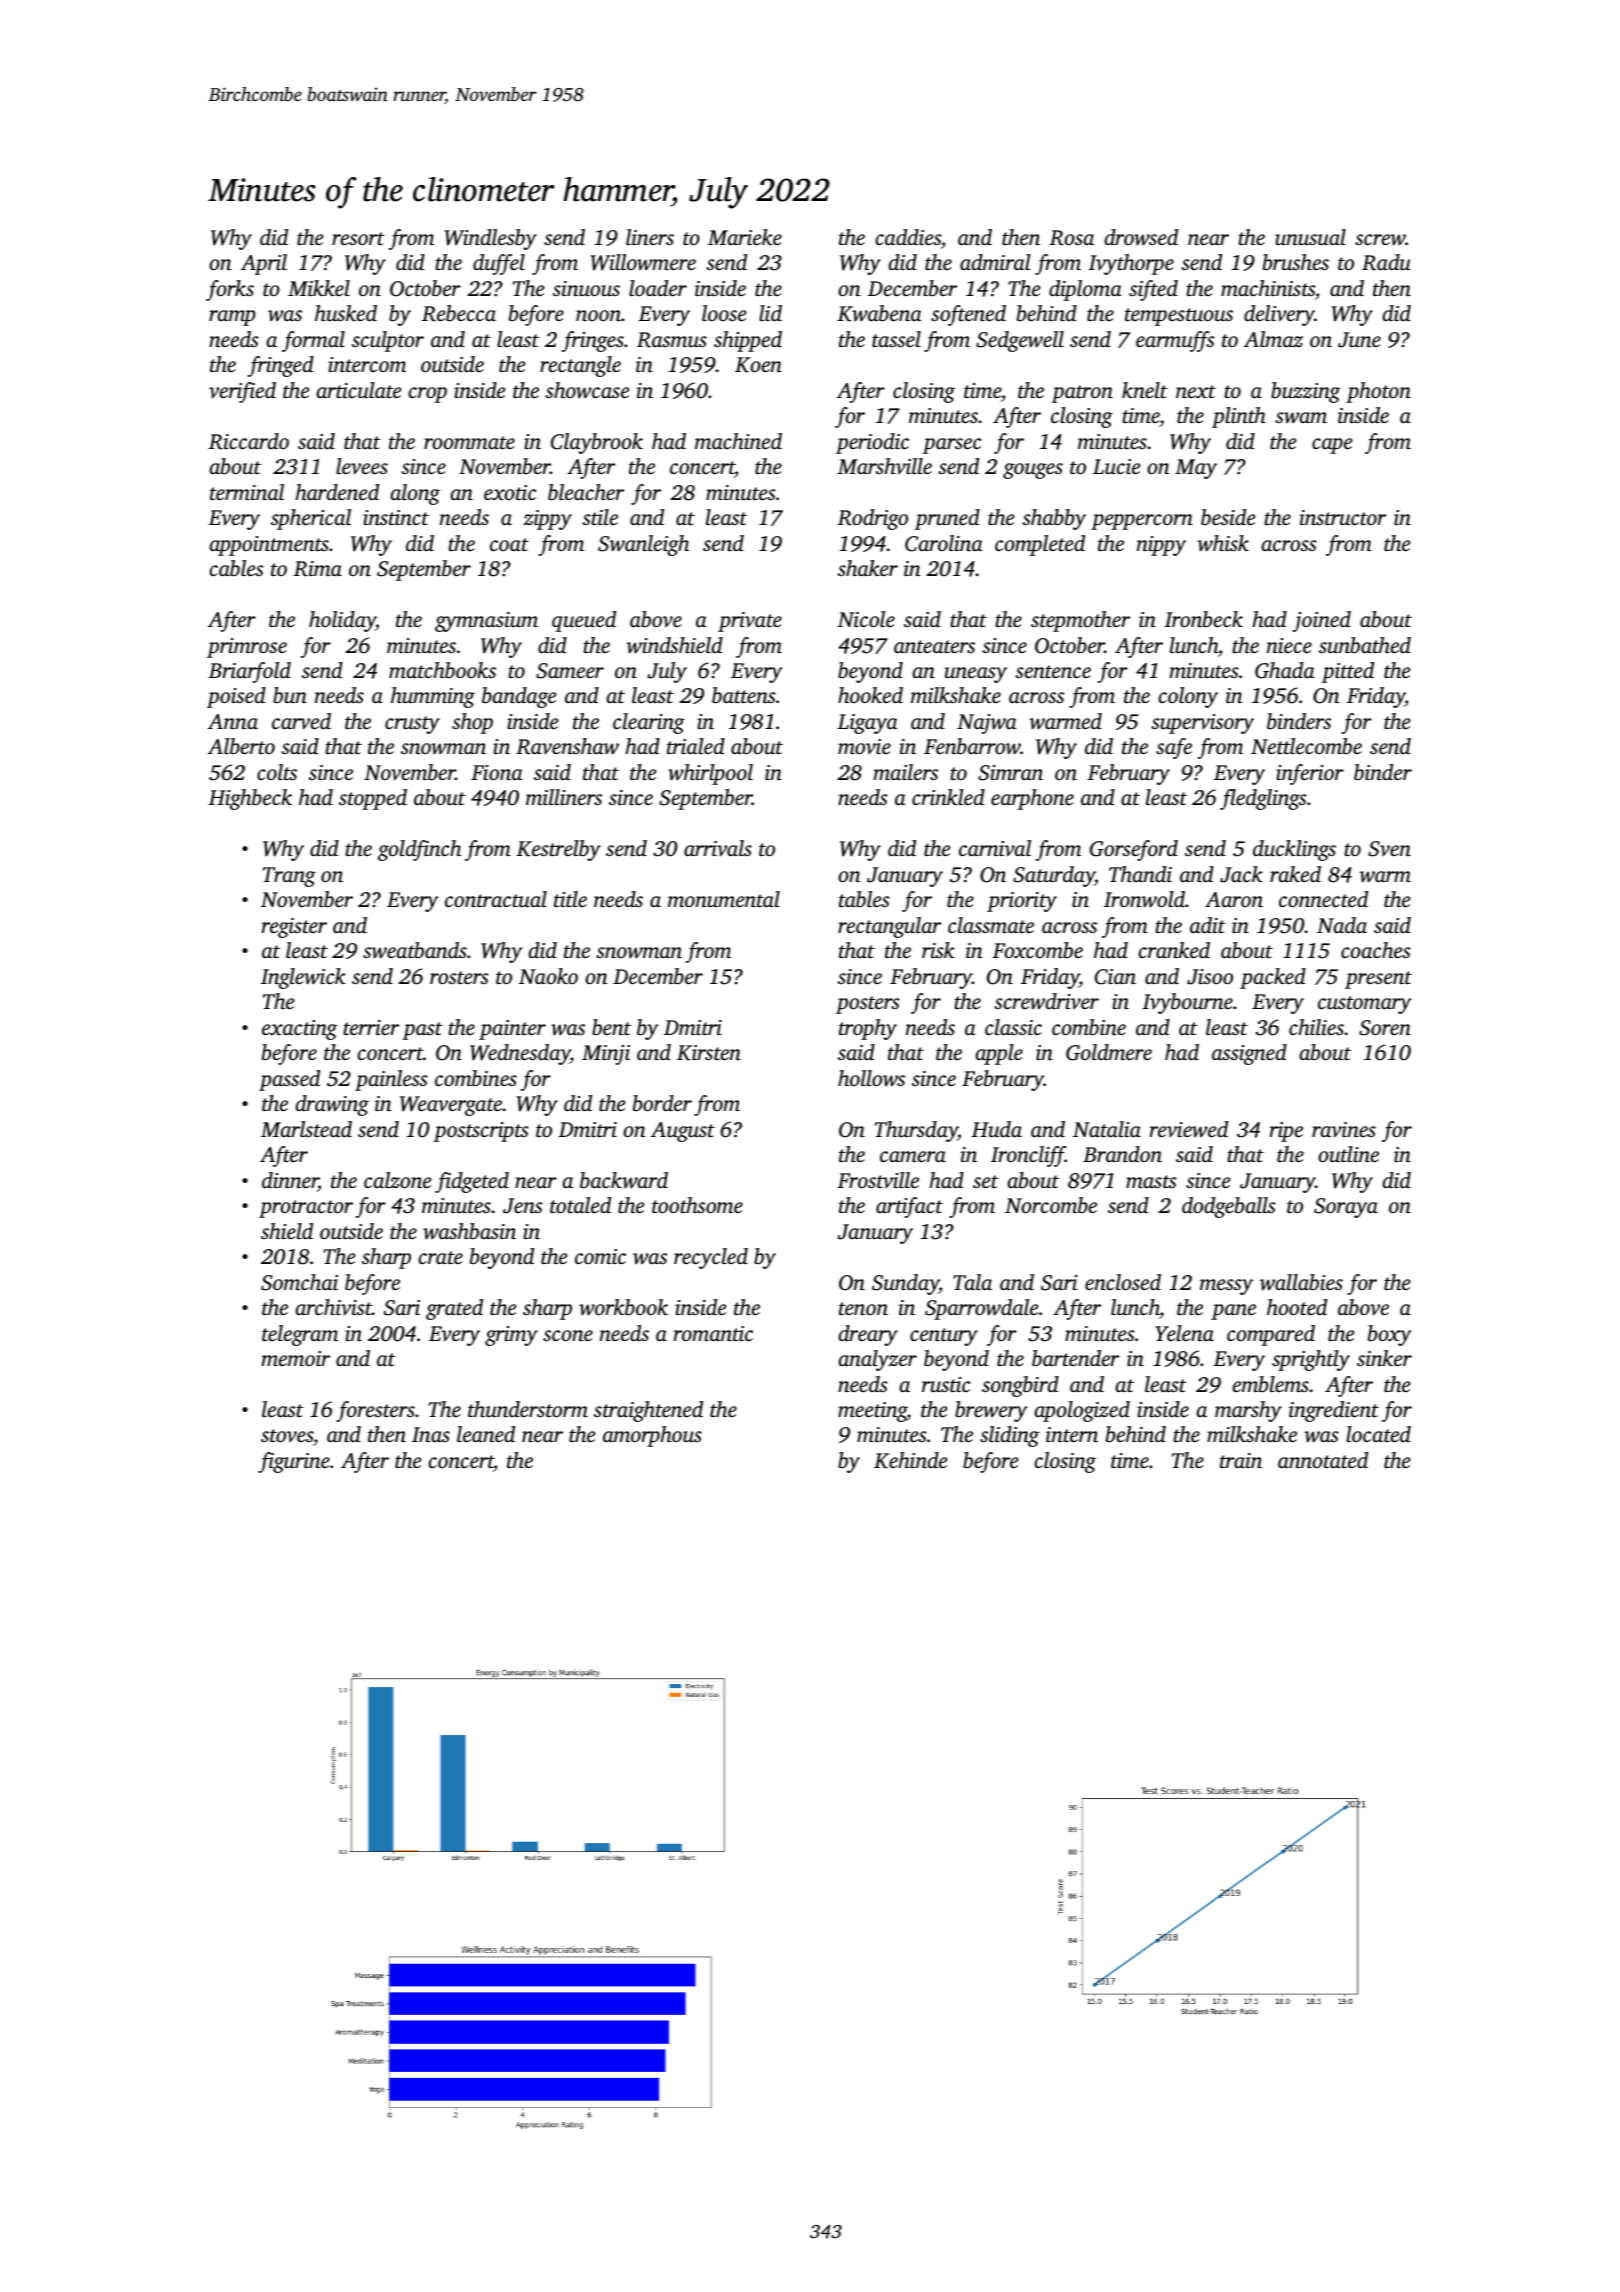 The image size is (1620, 2292). What do you see at coordinates (1285, 670) in the screenshot?
I see `Ghada` at bounding box center [1285, 670].
